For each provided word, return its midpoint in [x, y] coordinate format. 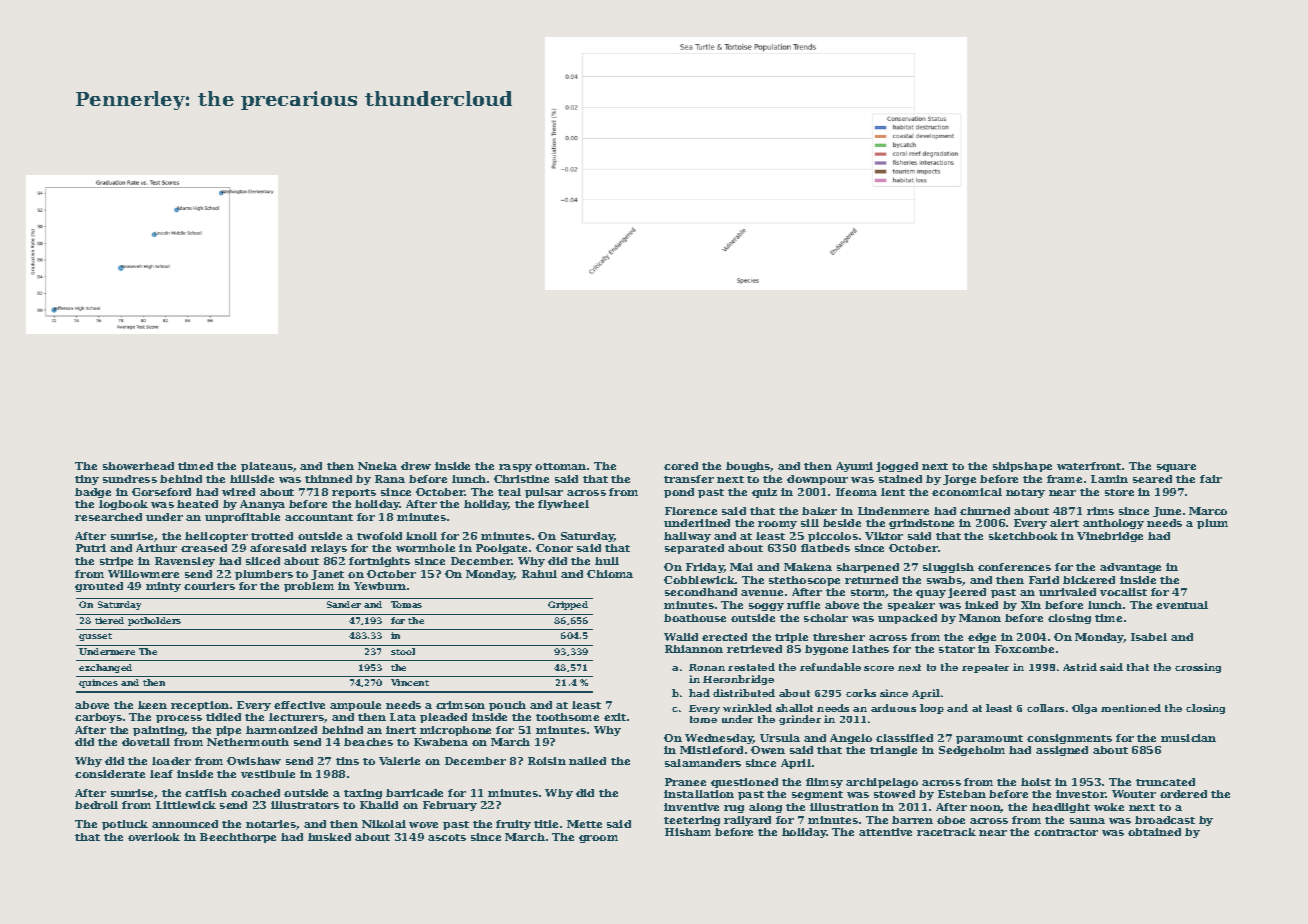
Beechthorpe [238, 838]
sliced [263, 561]
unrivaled [1067, 592]
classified [904, 738]
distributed [744, 693]
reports [354, 493]
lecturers [296, 717]
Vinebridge [1110, 537]
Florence [691, 511]
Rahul [539, 574]
